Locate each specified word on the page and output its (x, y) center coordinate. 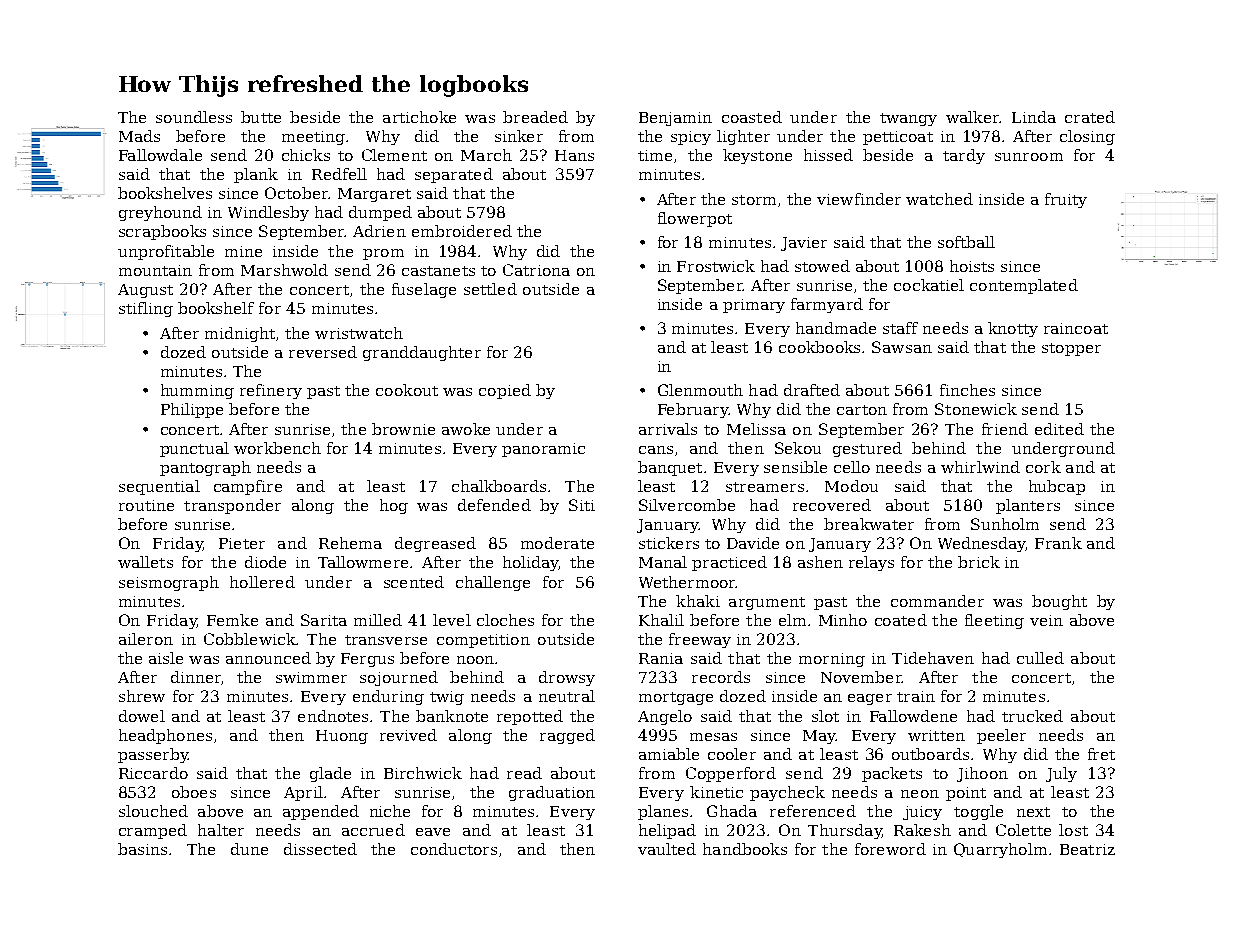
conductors (454, 849)
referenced (813, 811)
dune (249, 849)
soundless (194, 117)
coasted (752, 117)
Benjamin (675, 119)
